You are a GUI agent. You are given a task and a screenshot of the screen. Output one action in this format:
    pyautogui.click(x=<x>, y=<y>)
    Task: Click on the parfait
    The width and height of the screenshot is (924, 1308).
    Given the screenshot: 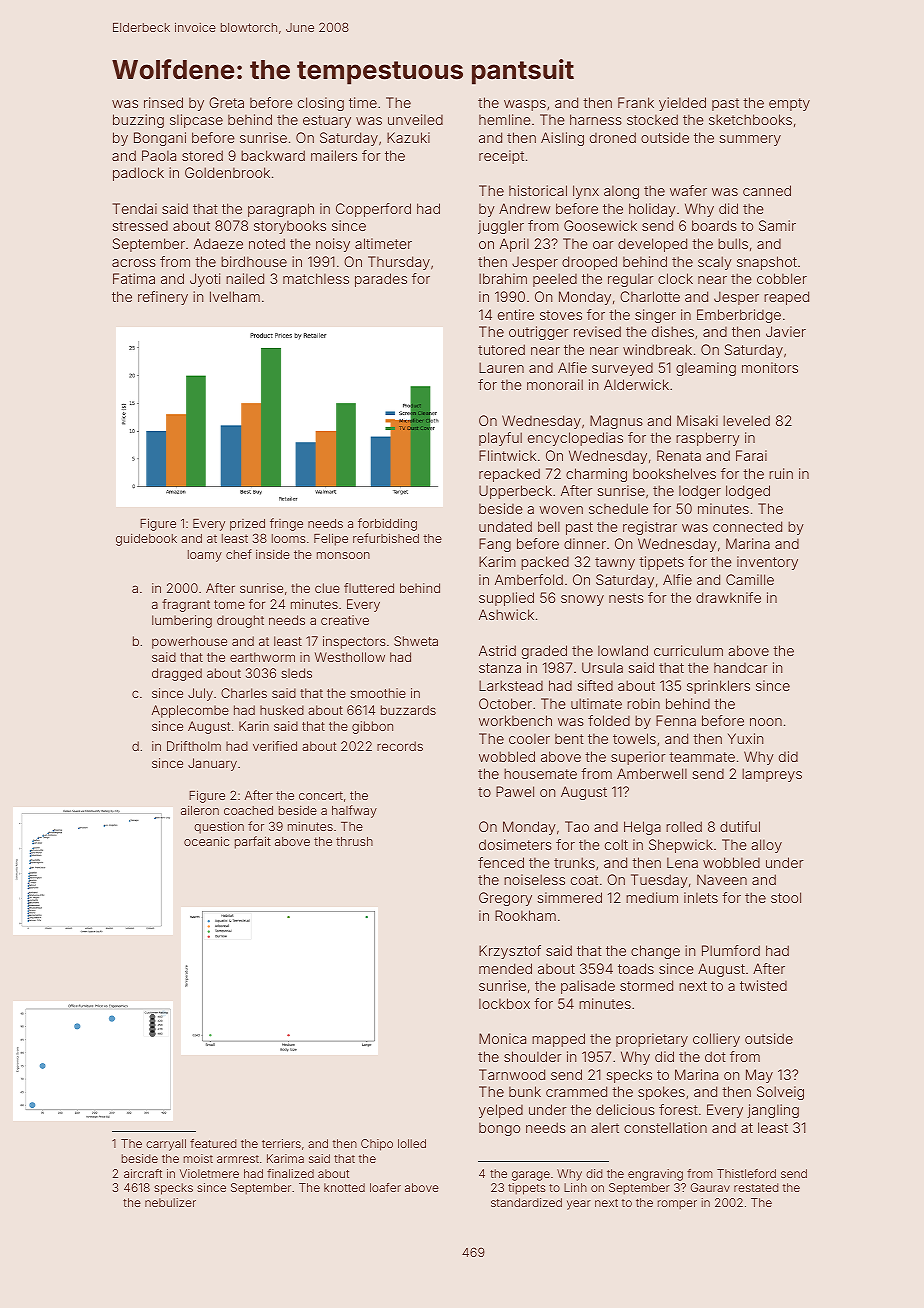 What is the action you would take?
    pyautogui.click(x=253, y=842)
